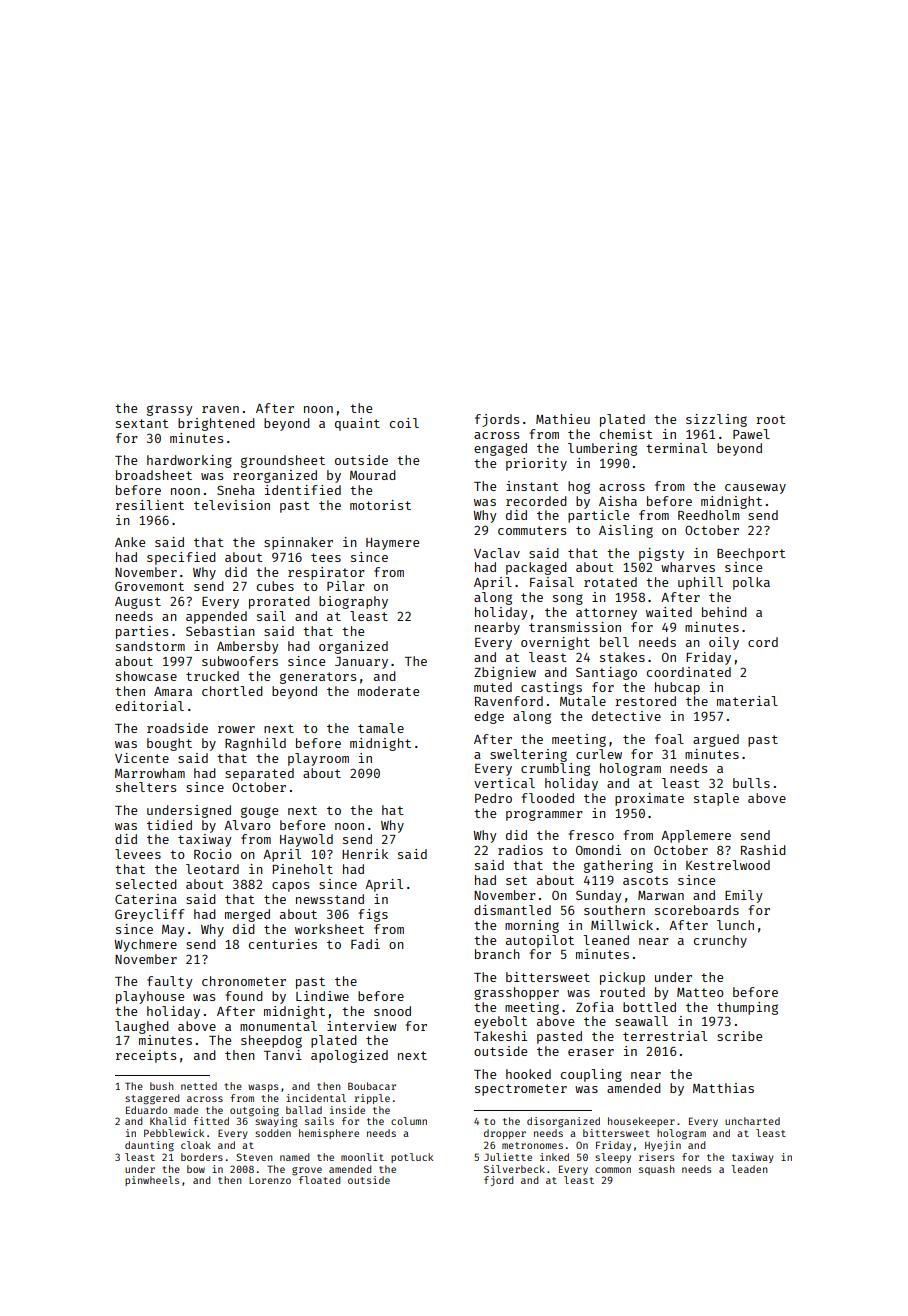  Describe the element at coordinates (493, 798) in the screenshot. I see `Pedro` at that location.
